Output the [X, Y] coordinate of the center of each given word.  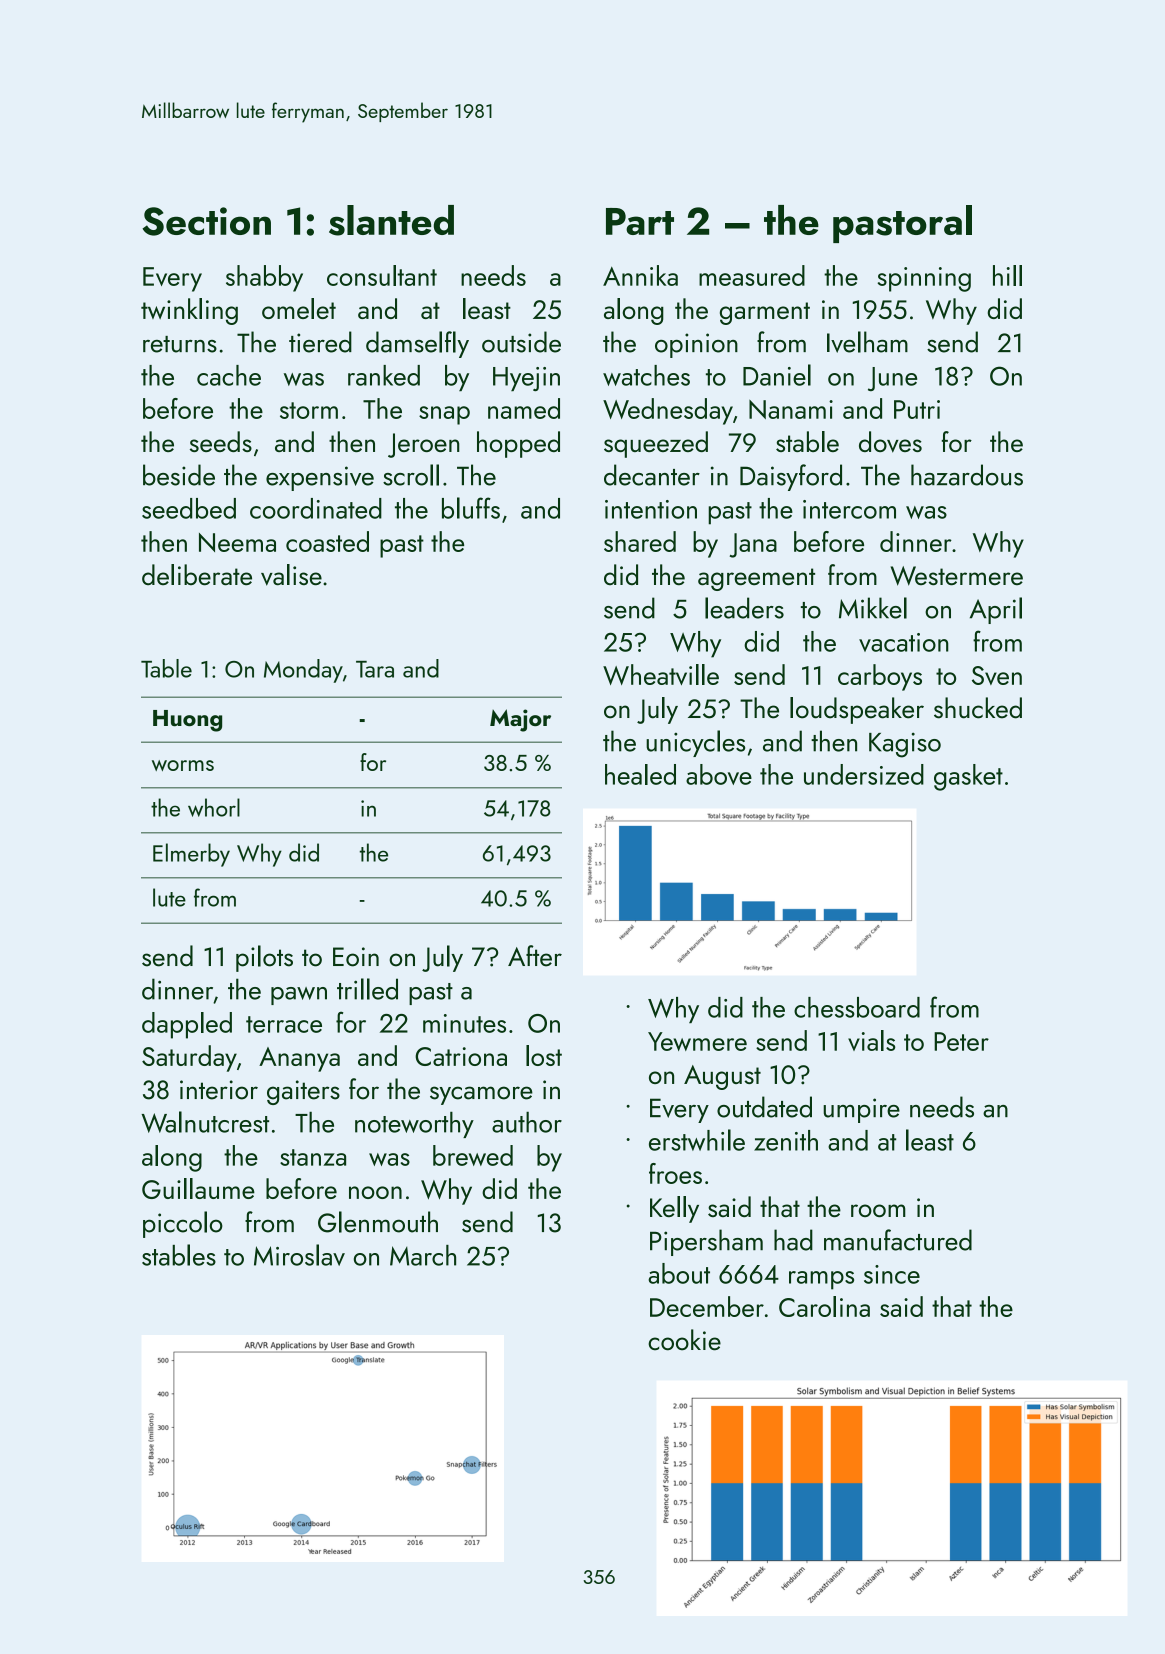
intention [651, 509]
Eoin [356, 957]
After [535, 956]
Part [640, 221]
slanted [391, 220]
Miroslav [299, 1255]
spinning [924, 279]
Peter [961, 1041]
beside [179, 475]
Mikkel [873, 608]
